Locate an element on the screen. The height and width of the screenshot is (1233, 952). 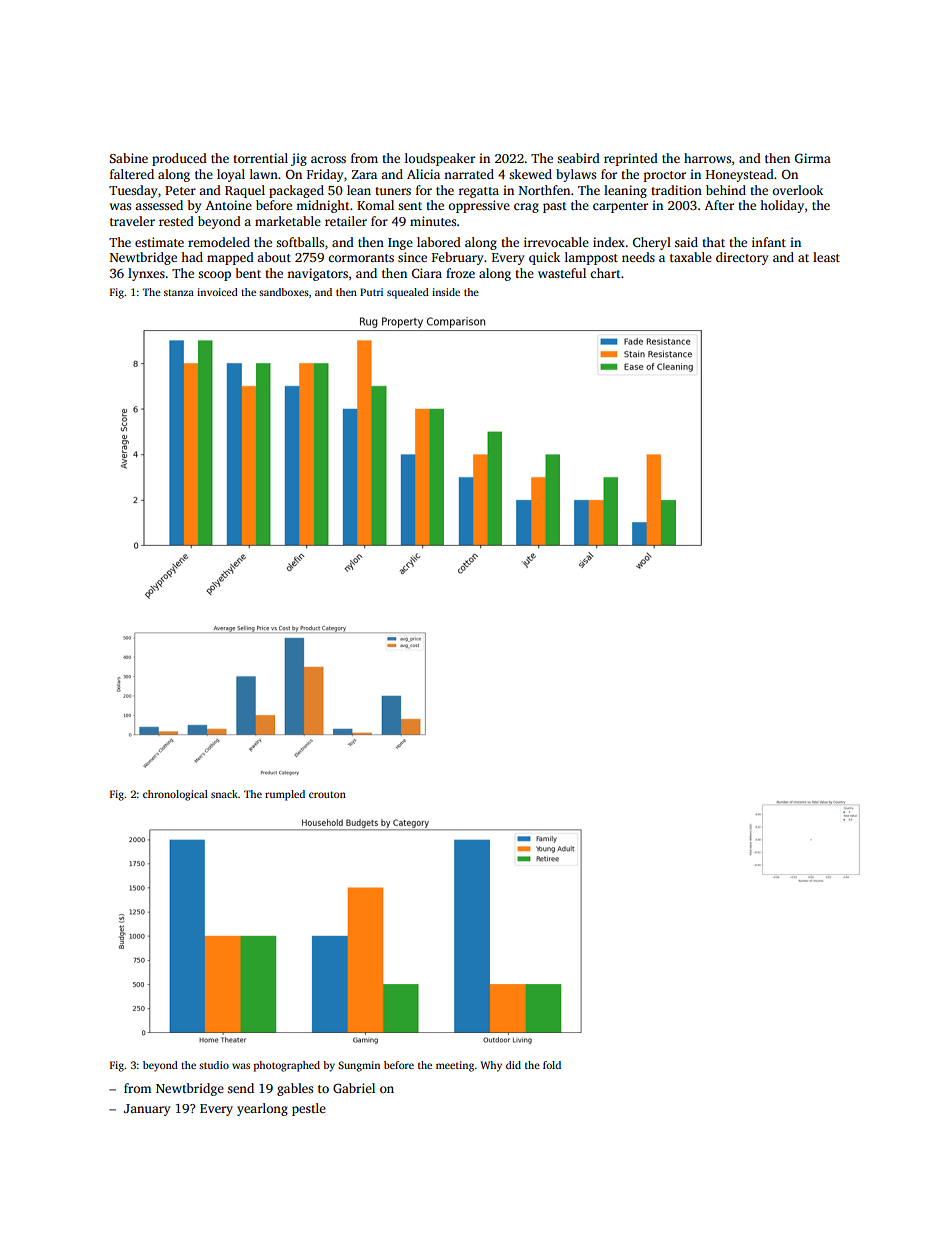
softballs is located at coordinates (300, 242).
